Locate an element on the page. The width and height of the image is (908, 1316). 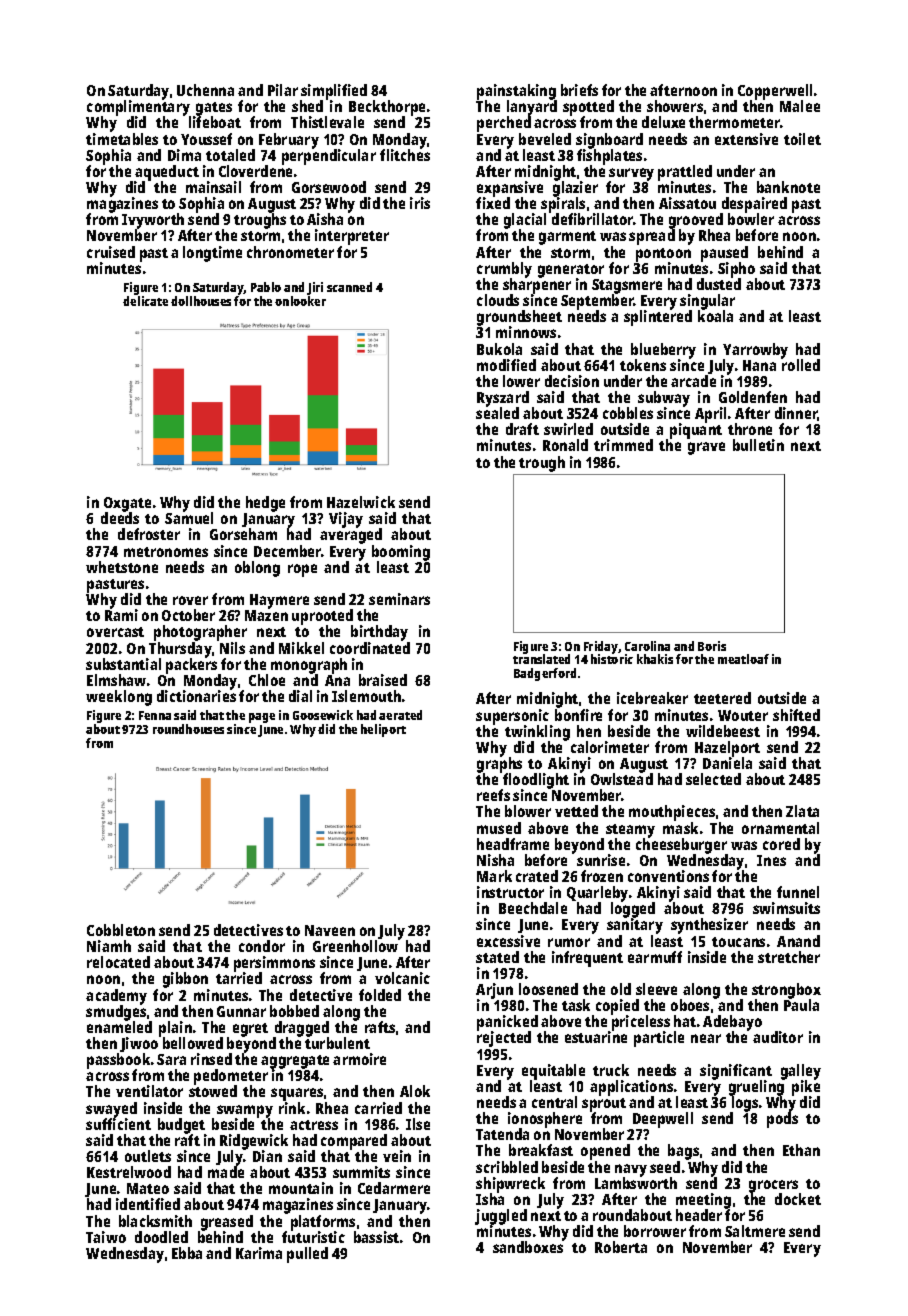
prattled is located at coordinates (685, 173).
